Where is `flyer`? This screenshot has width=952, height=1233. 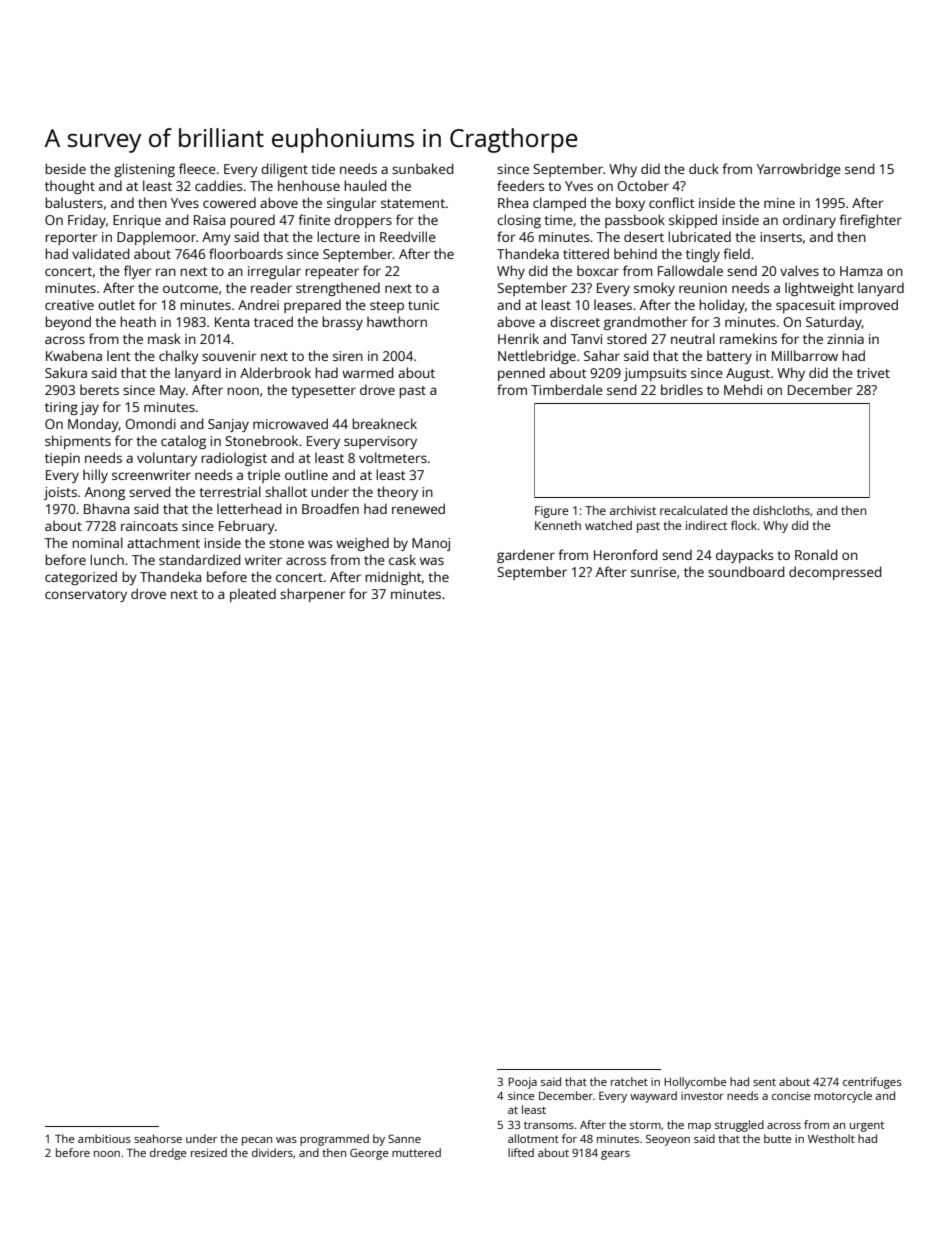
flyer is located at coordinates (137, 272).
